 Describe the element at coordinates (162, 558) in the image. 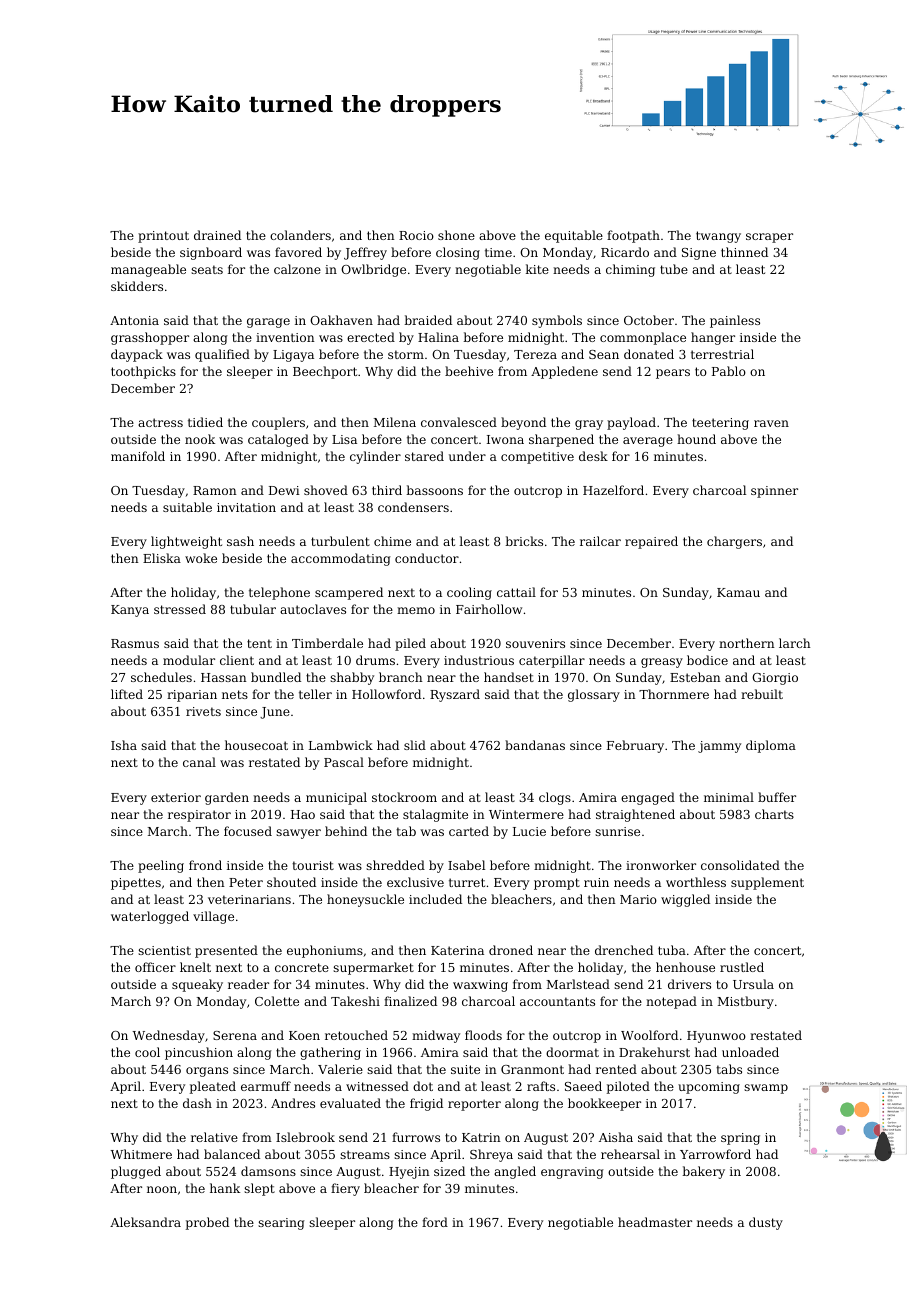

I see `Eliska` at that location.
